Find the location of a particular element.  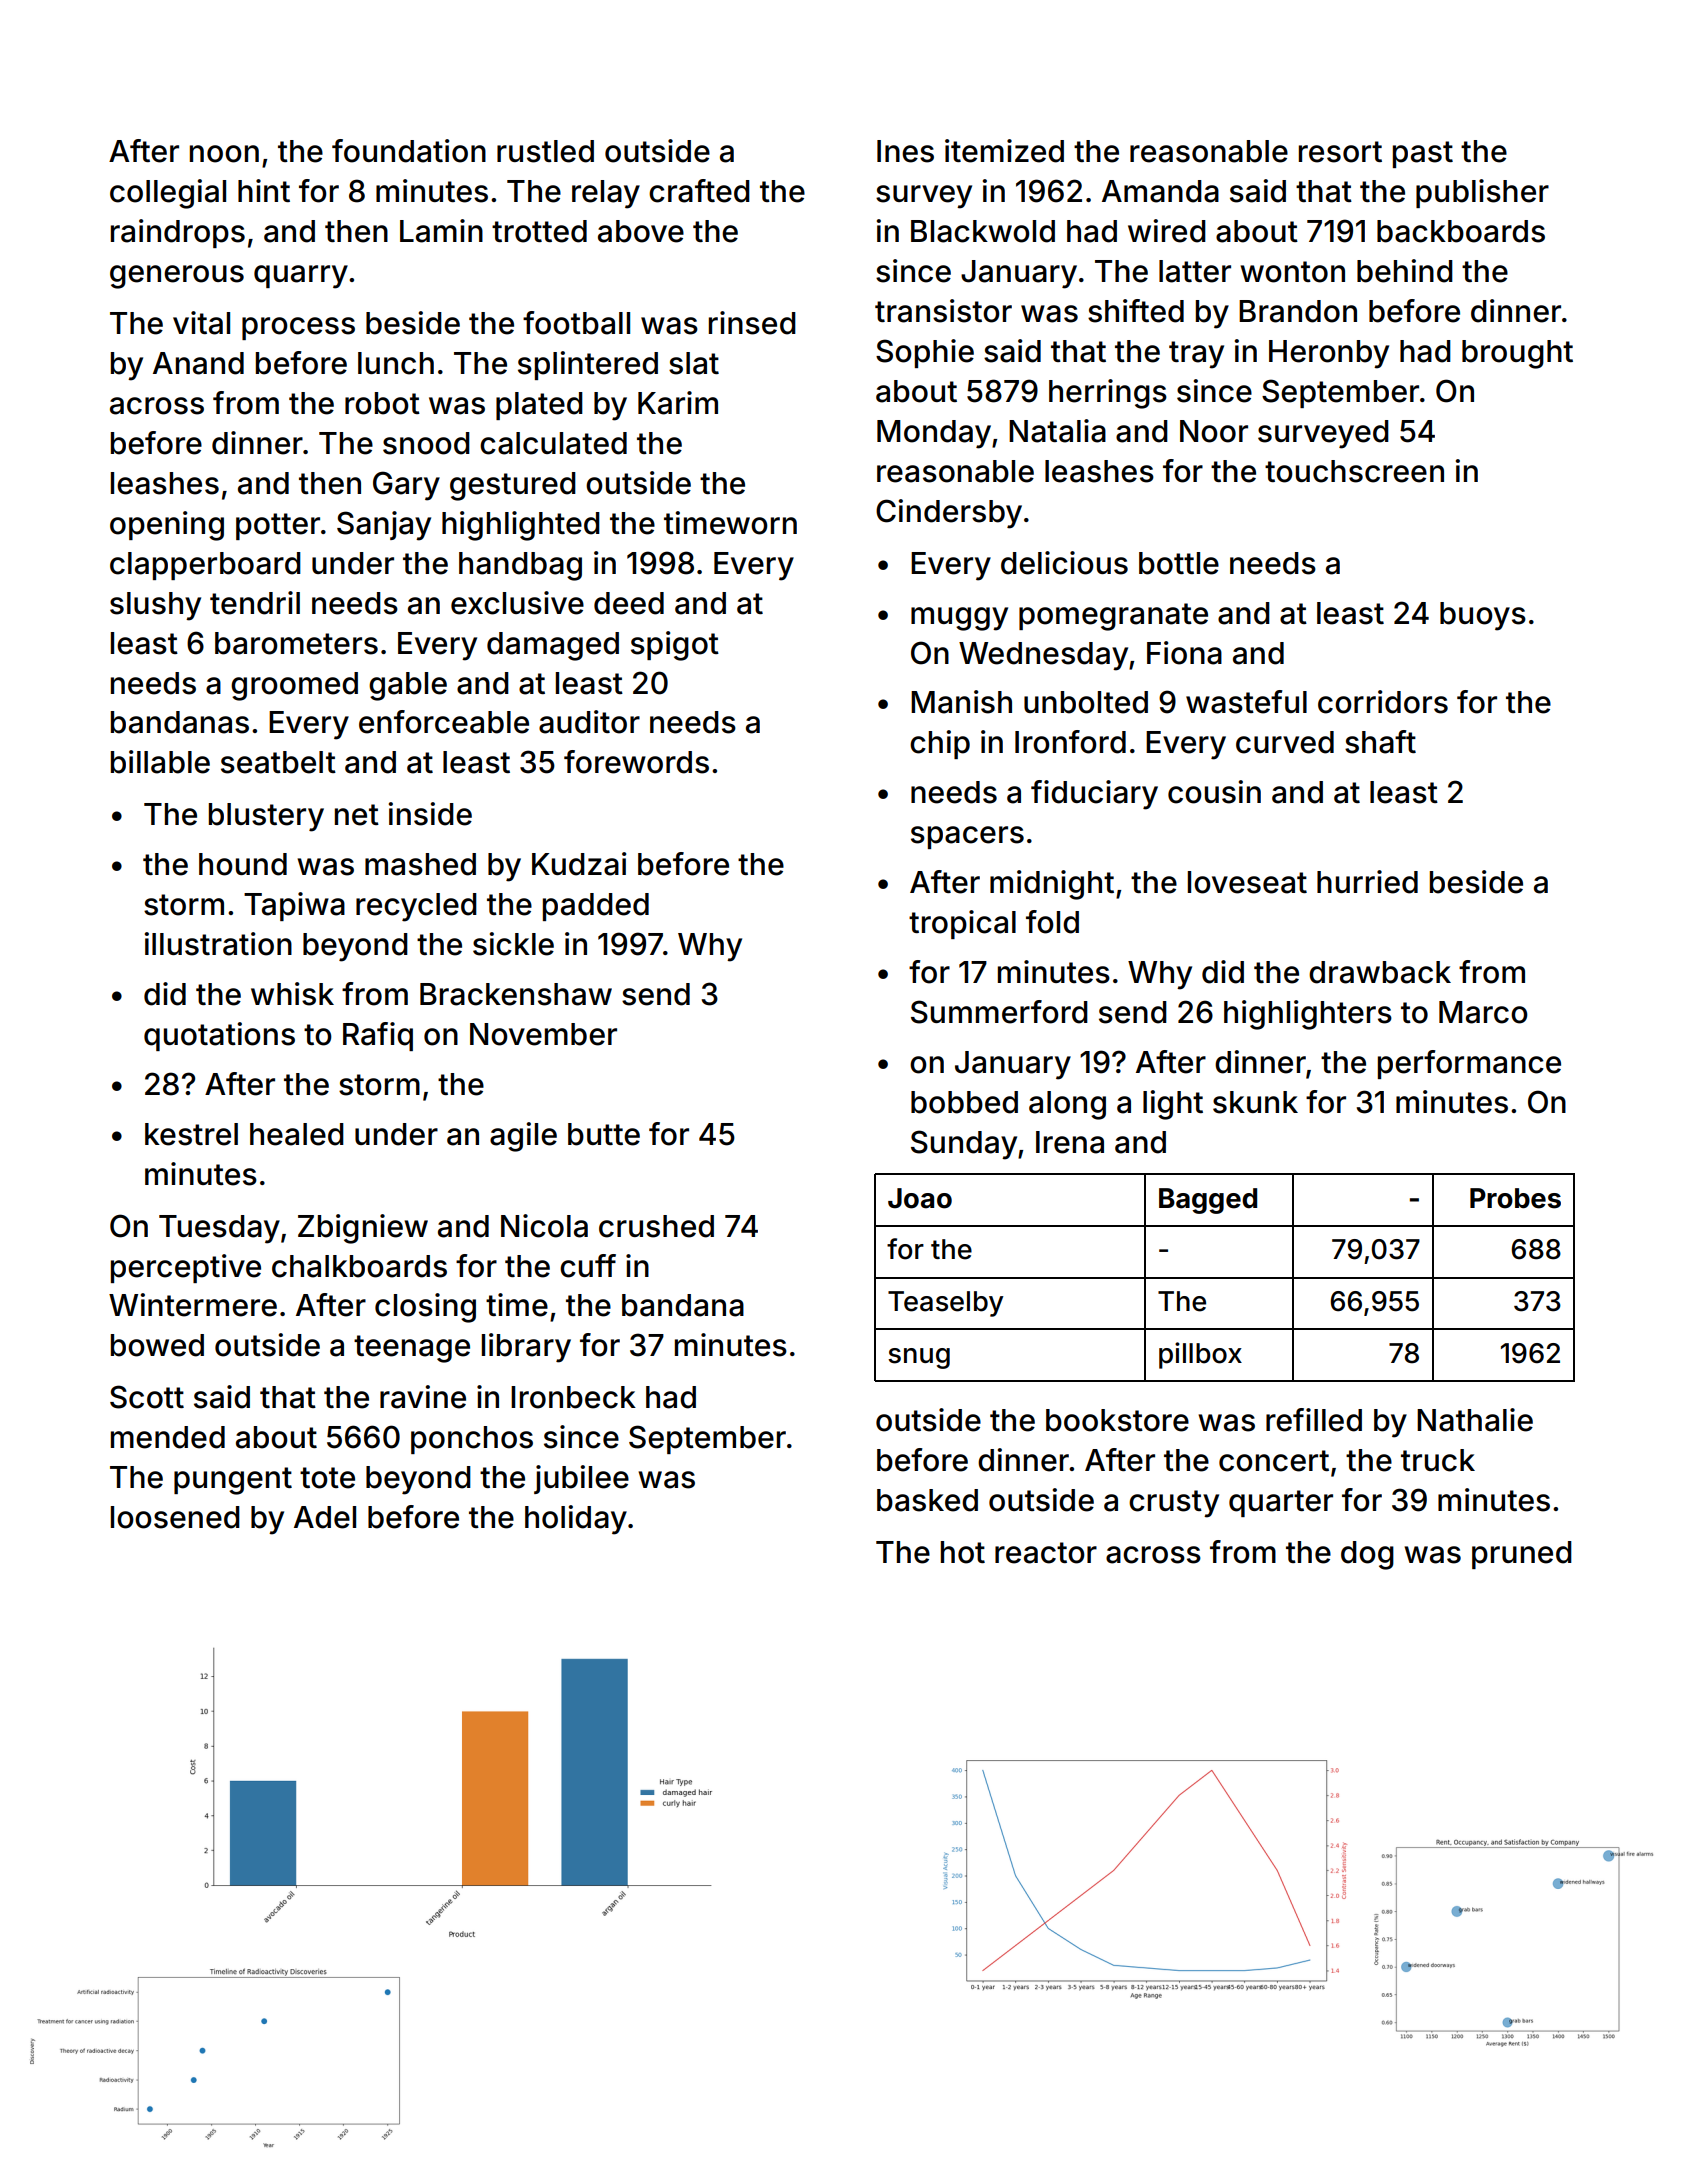

drawback is located at coordinates (1380, 972).
